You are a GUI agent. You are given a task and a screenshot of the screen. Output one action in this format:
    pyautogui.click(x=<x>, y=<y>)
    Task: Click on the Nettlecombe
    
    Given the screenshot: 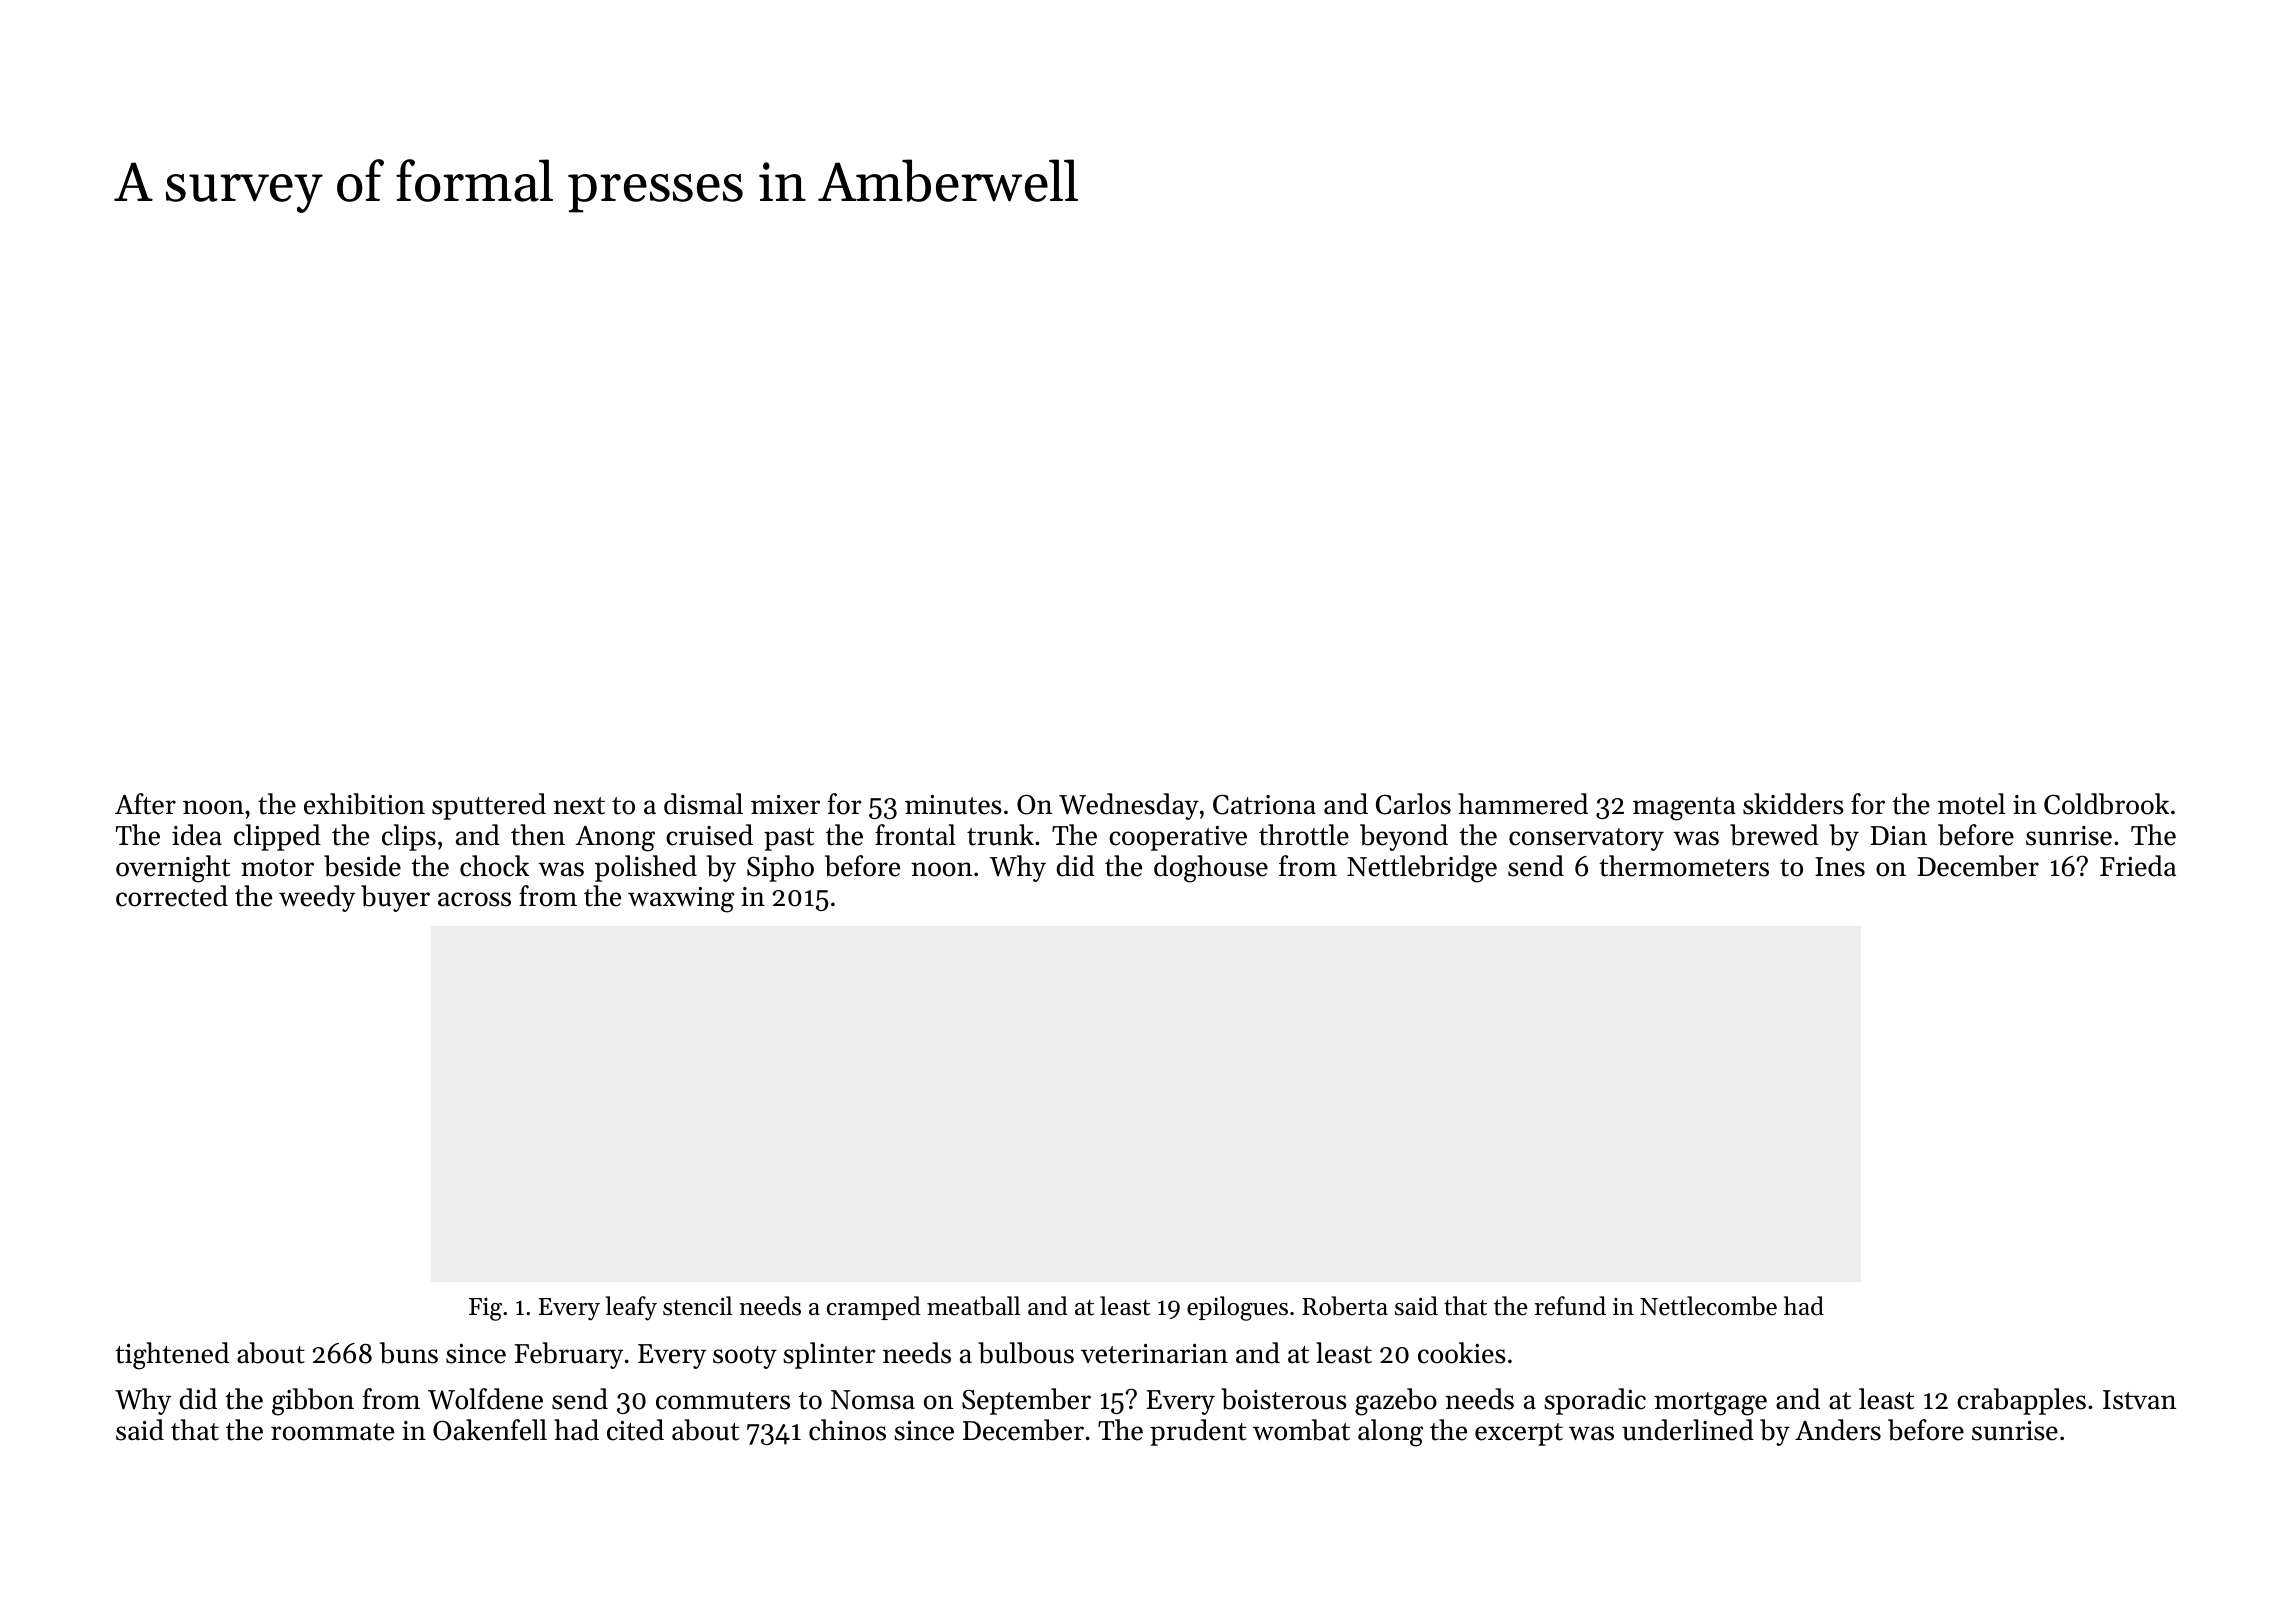 What is the action you would take?
    pyautogui.click(x=1708, y=1306)
